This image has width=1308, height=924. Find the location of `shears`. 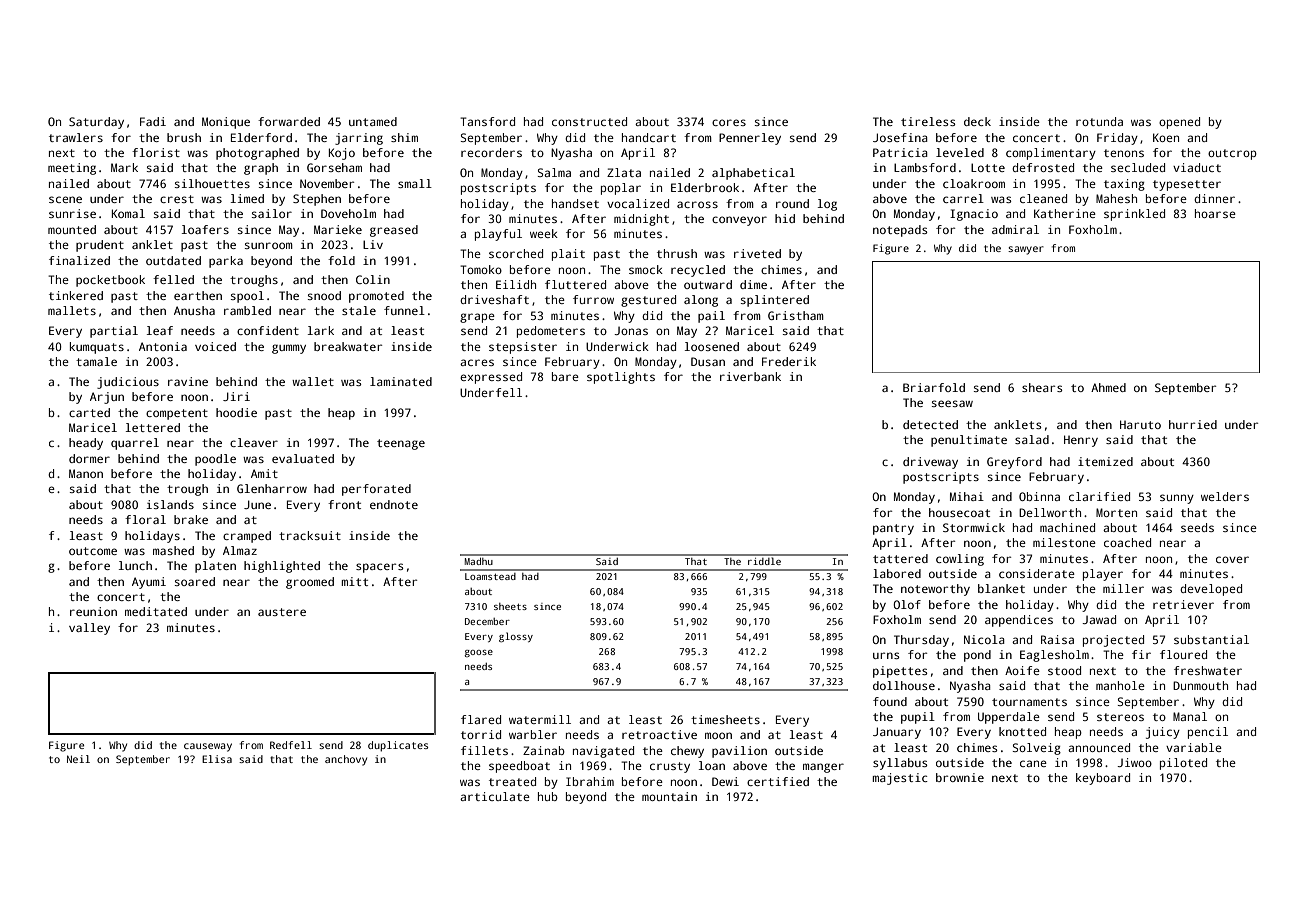

shears is located at coordinates (1042, 387).
